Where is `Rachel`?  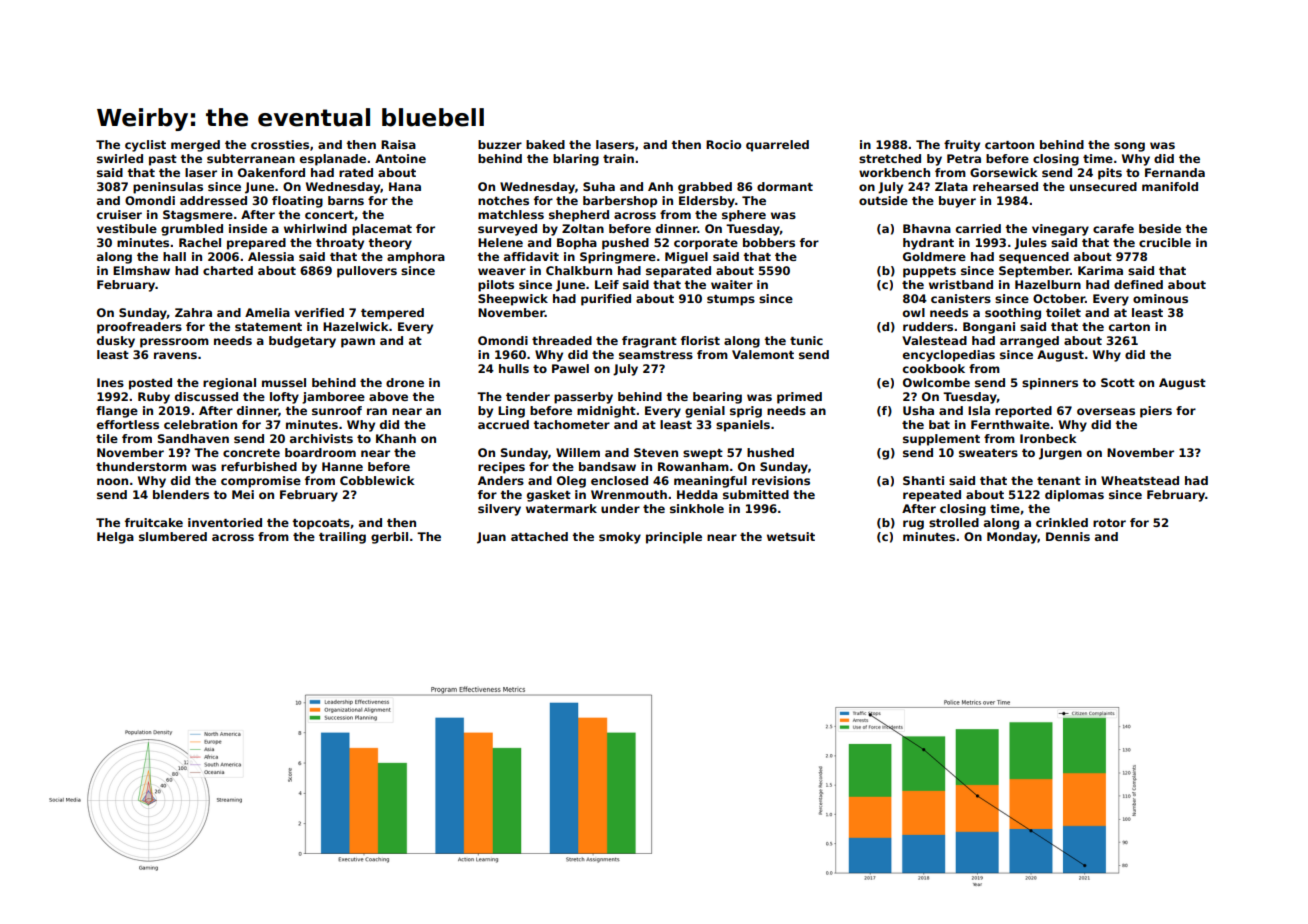
Rachel is located at coordinates (200, 242).
